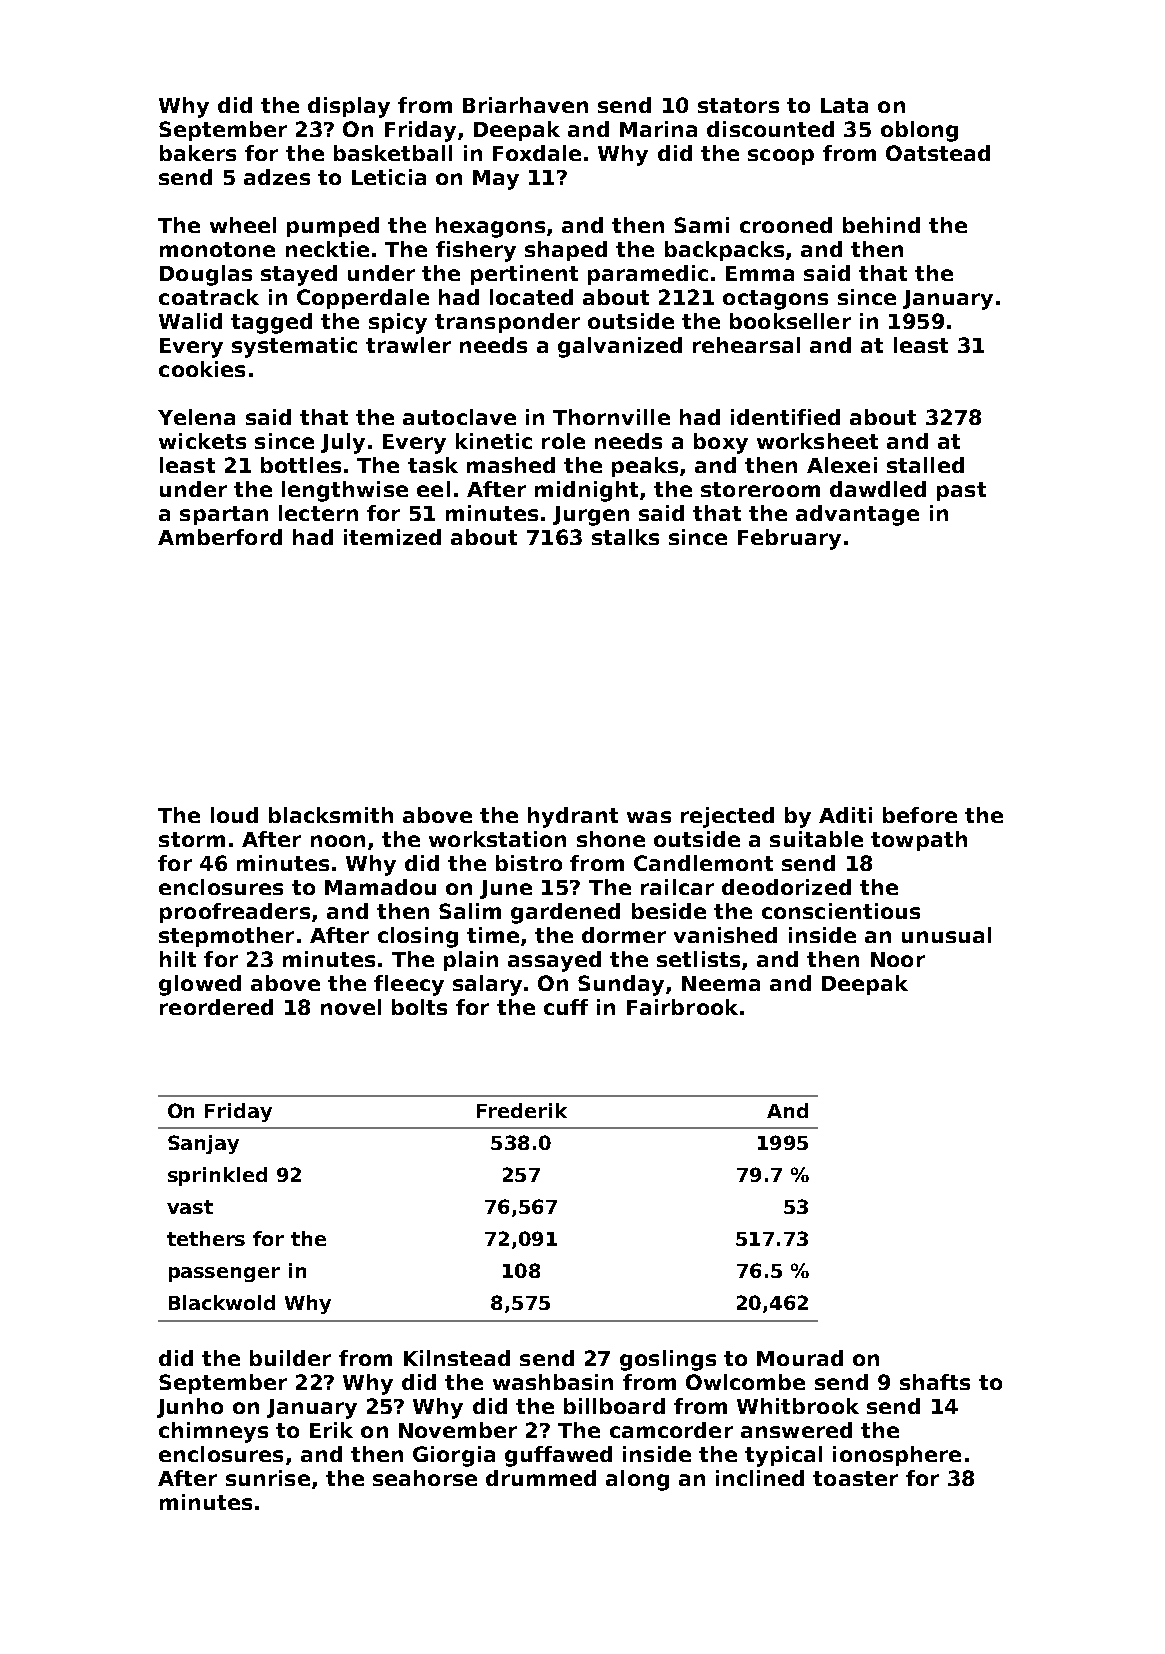 This document has width=1165, height=1654. Describe the element at coordinates (198, 153) in the document. I see `bakers` at that location.
